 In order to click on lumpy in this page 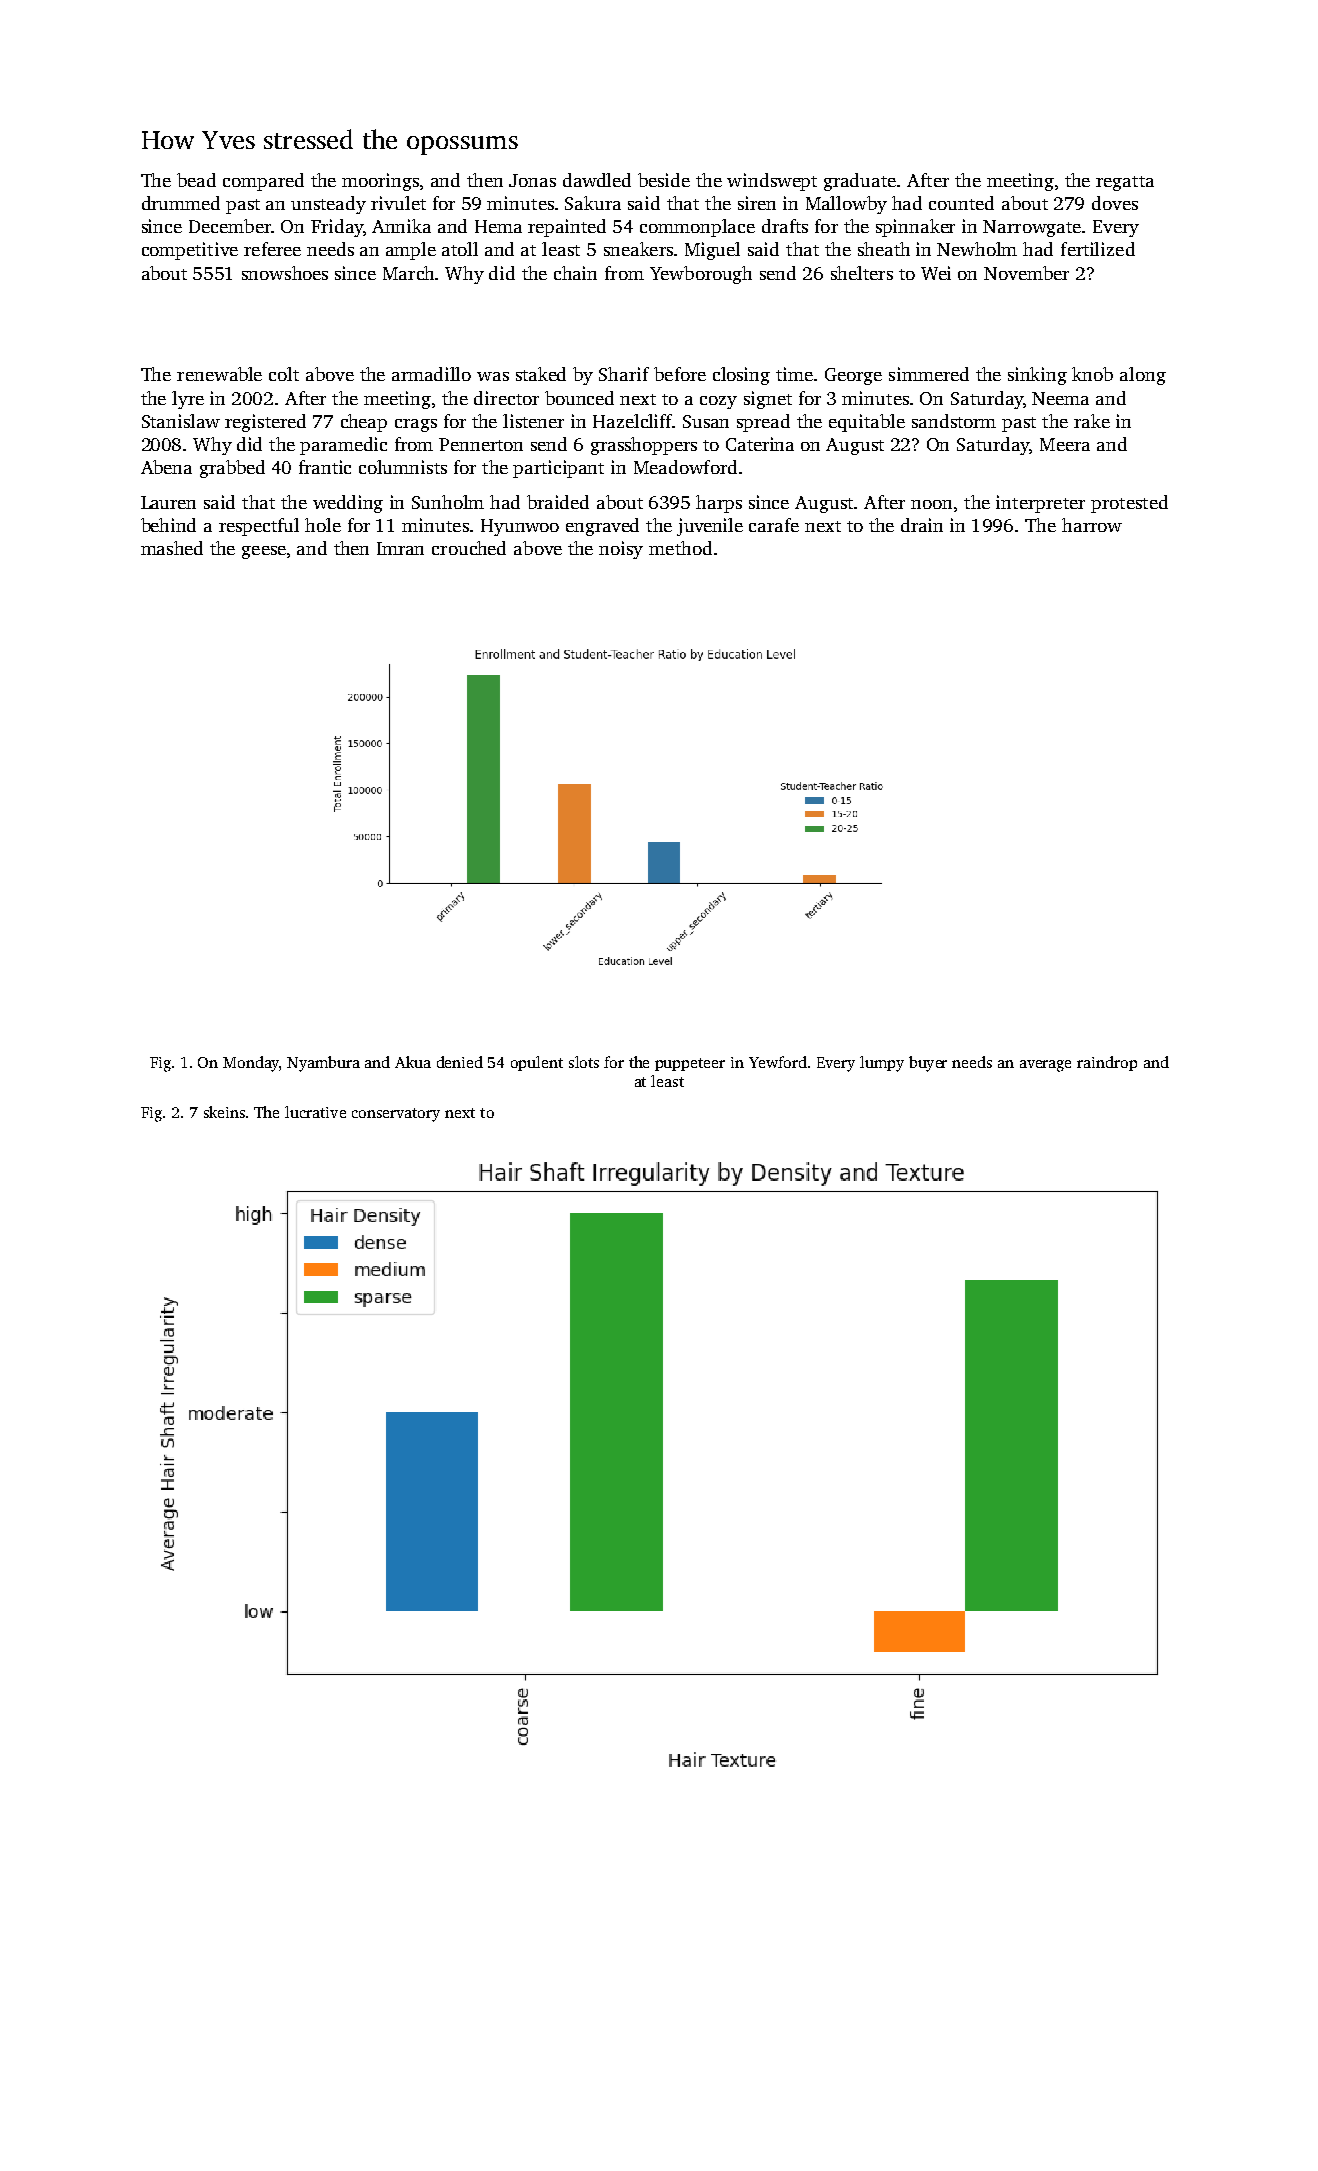, I will do `click(882, 1064)`.
